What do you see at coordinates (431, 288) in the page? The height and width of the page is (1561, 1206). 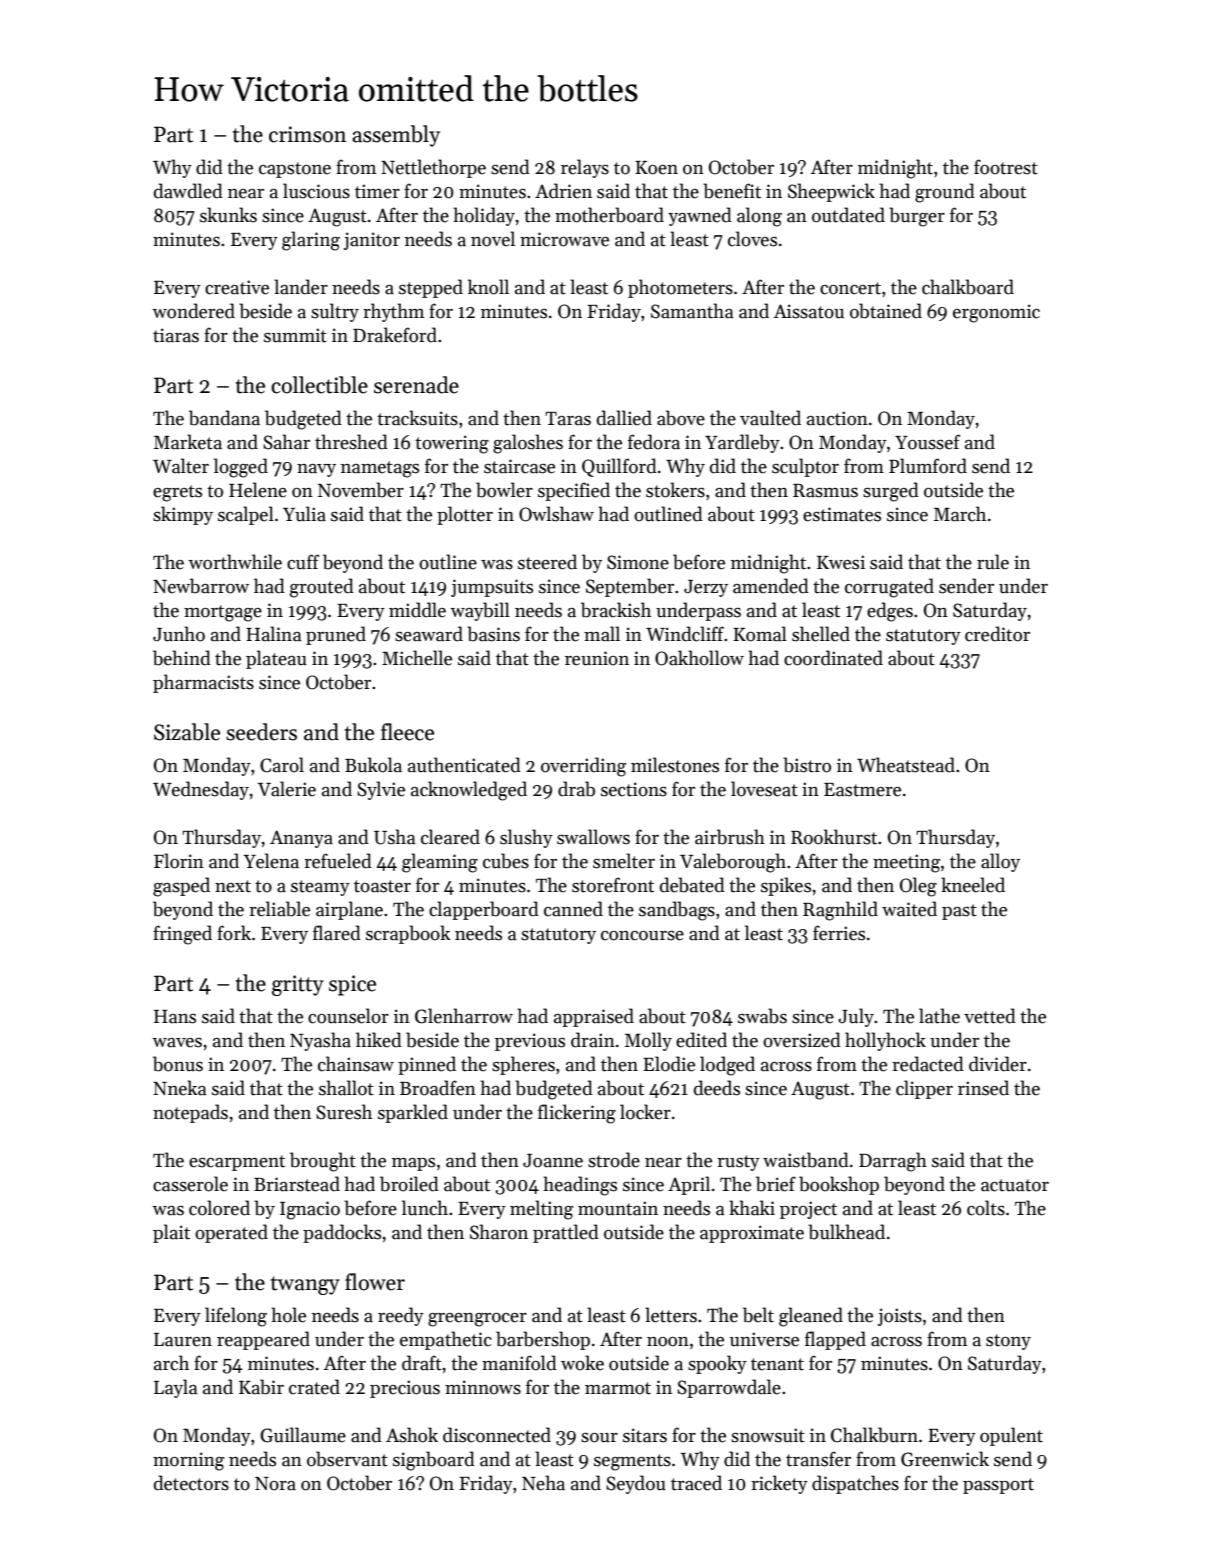 I see `stepped` at bounding box center [431, 288].
